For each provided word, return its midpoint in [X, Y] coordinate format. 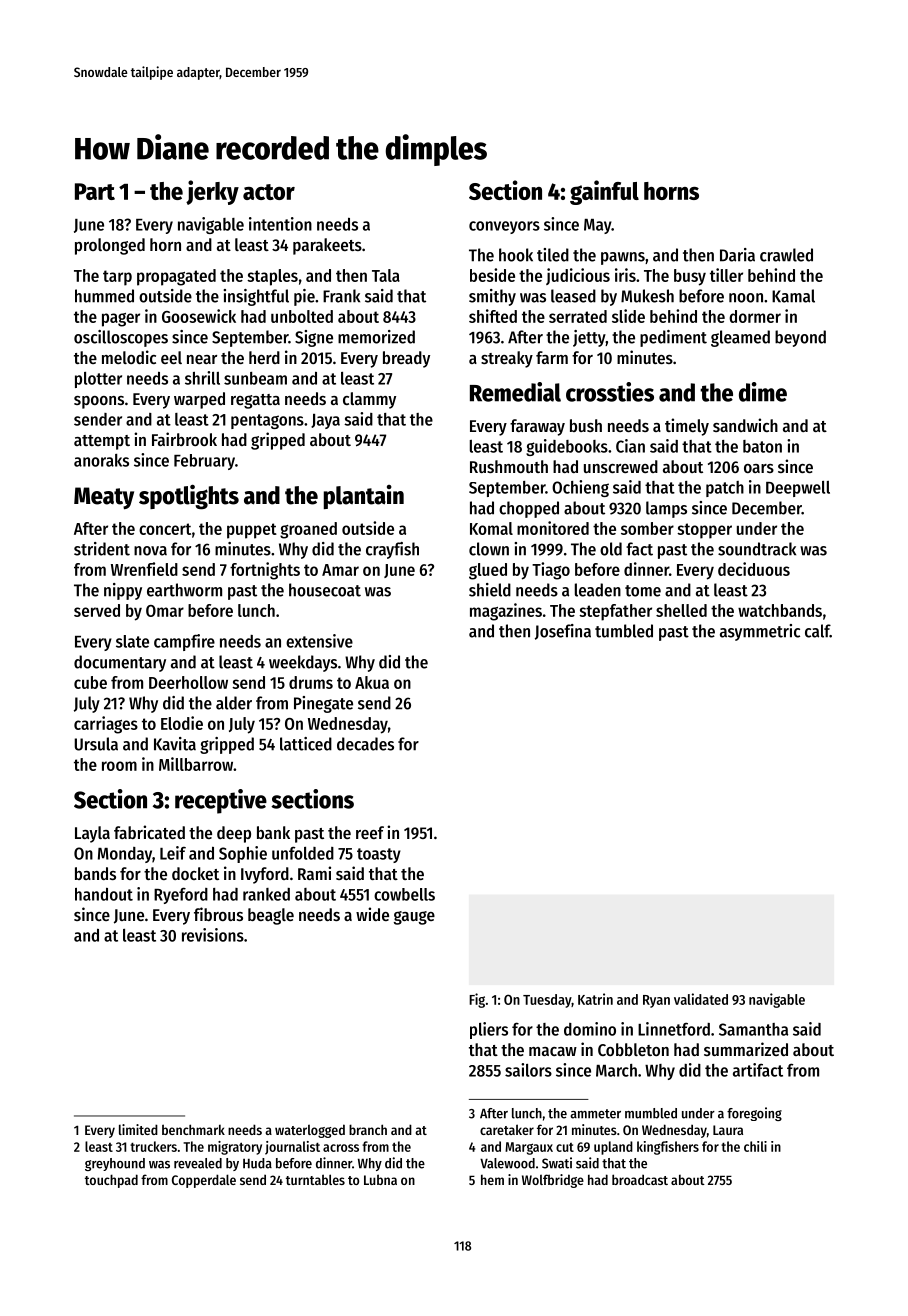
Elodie [182, 723]
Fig [477, 1000]
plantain [364, 497]
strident [102, 549]
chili [755, 1146]
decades [365, 744]
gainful [604, 192]
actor [269, 192]
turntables [315, 1179]
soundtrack [757, 549]
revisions [213, 935]
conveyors [504, 227]
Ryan [656, 1001]
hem [492, 1180]
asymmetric [760, 632]
